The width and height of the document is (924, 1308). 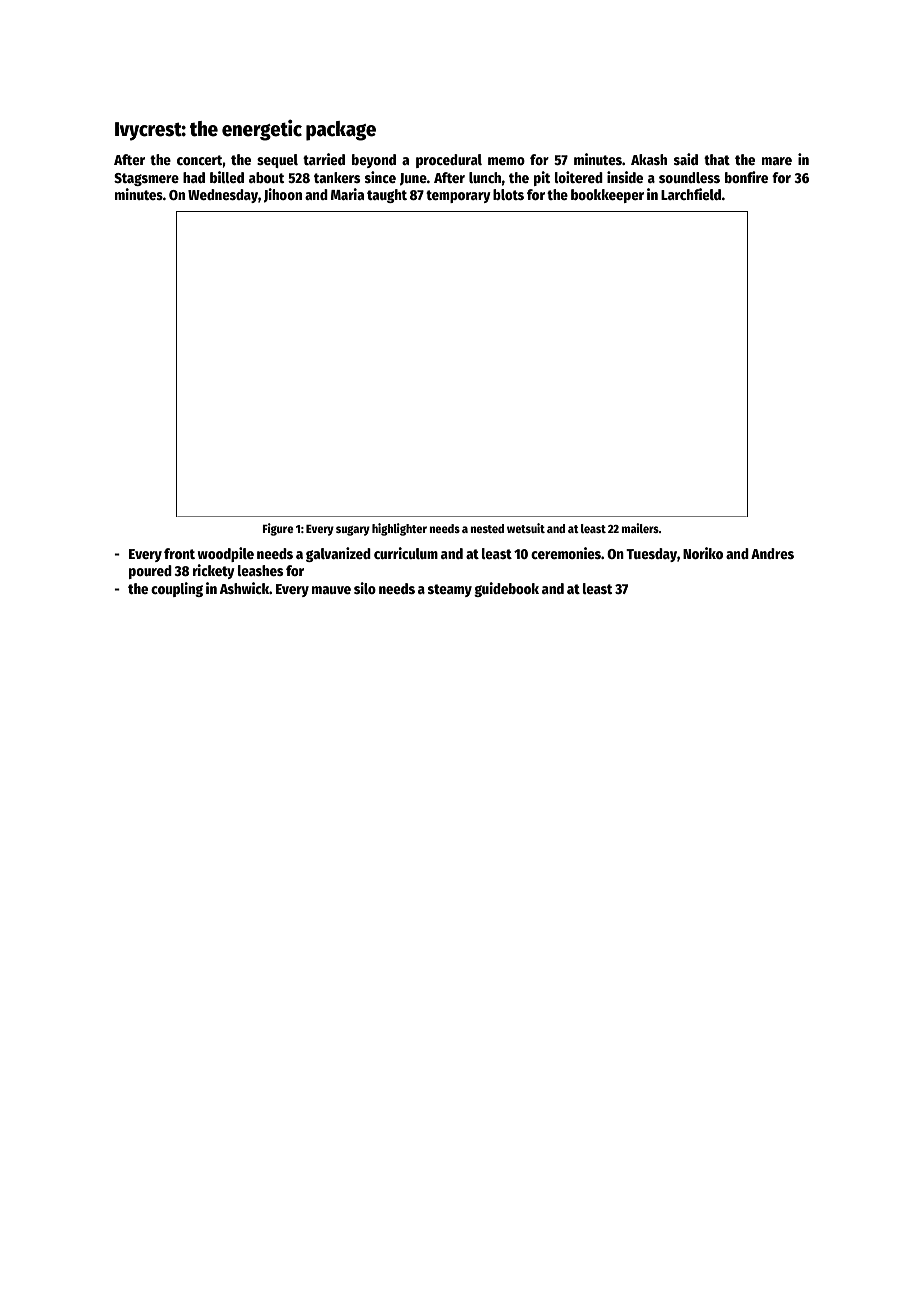 I want to click on Figure, so click(x=278, y=529).
